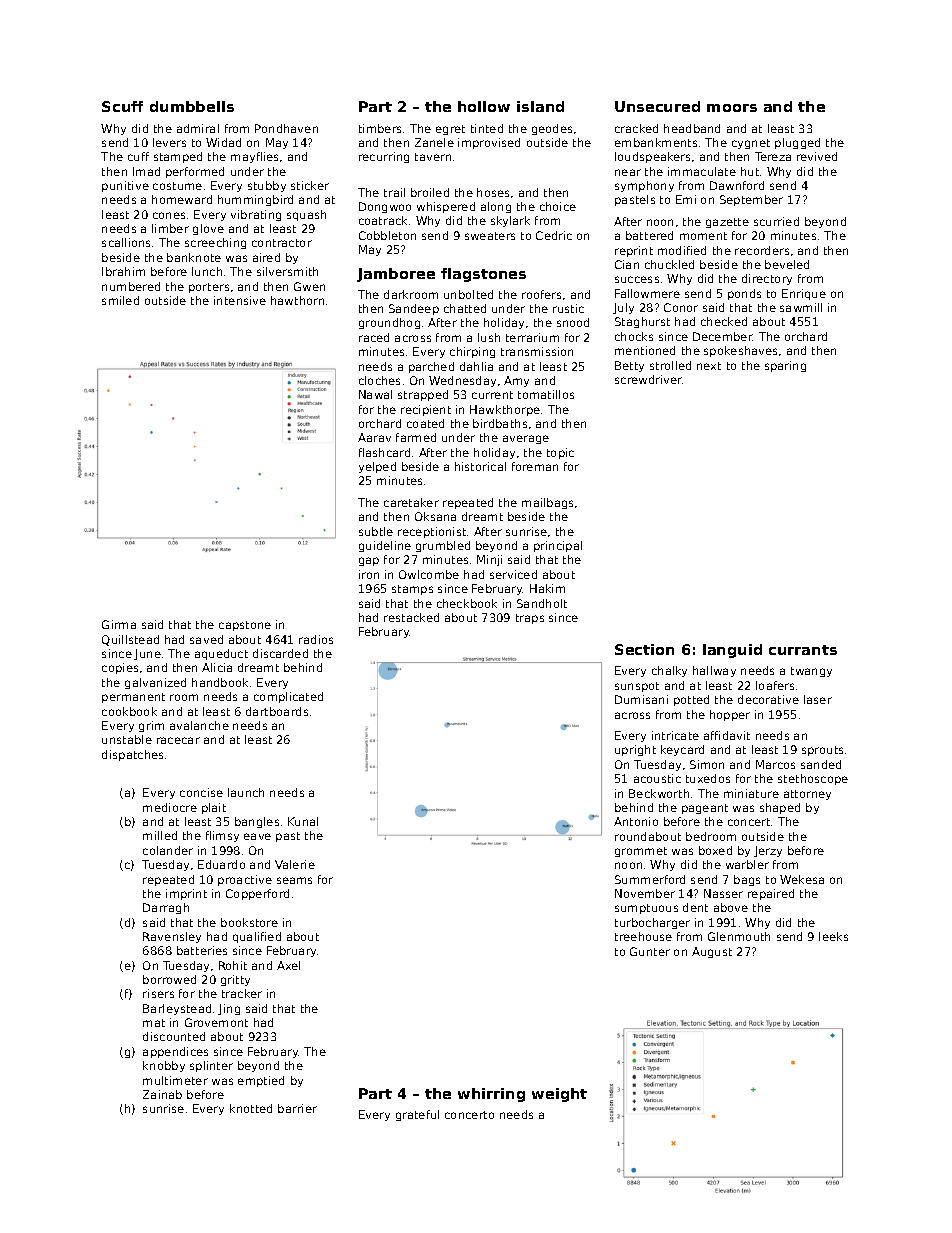 The height and width of the screenshot is (1233, 952). I want to click on intensive, so click(240, 300).
